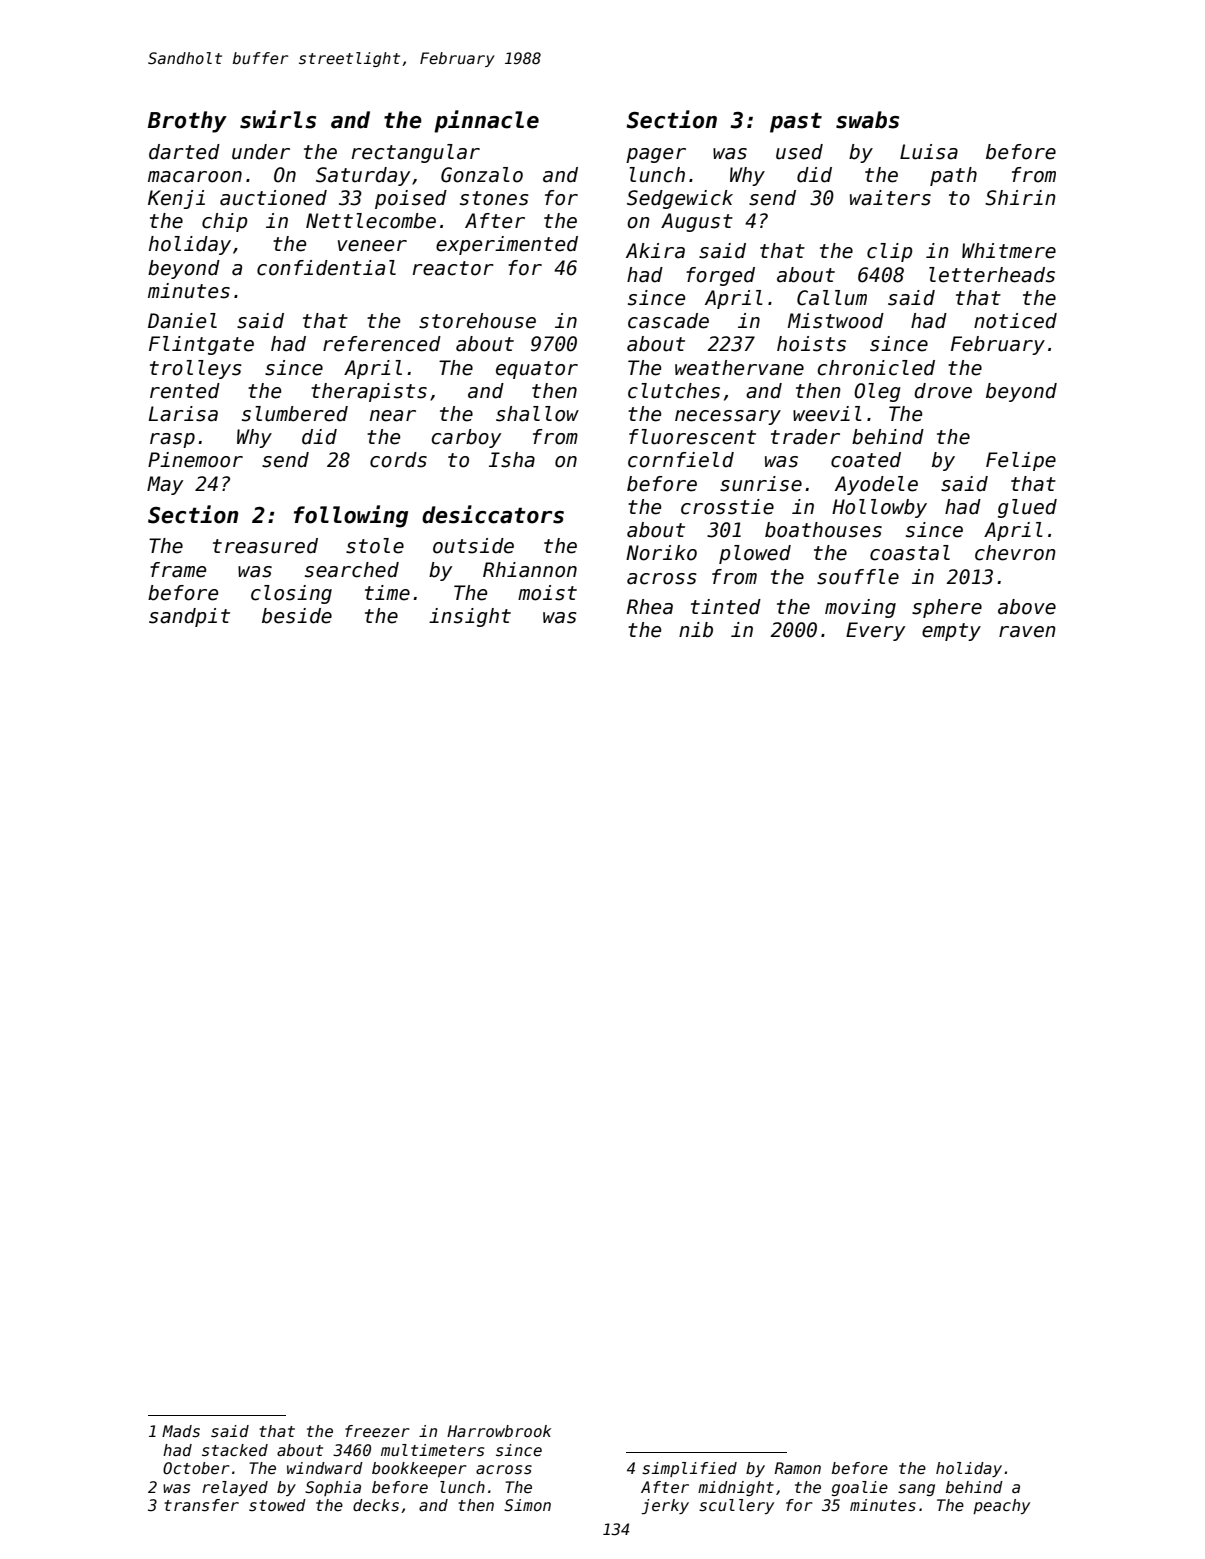 The width and height of the screenshot is (1205, 1559). Describe the element at coordinates (527, 1505) in the screenshot. I see `Simon` at that location.
